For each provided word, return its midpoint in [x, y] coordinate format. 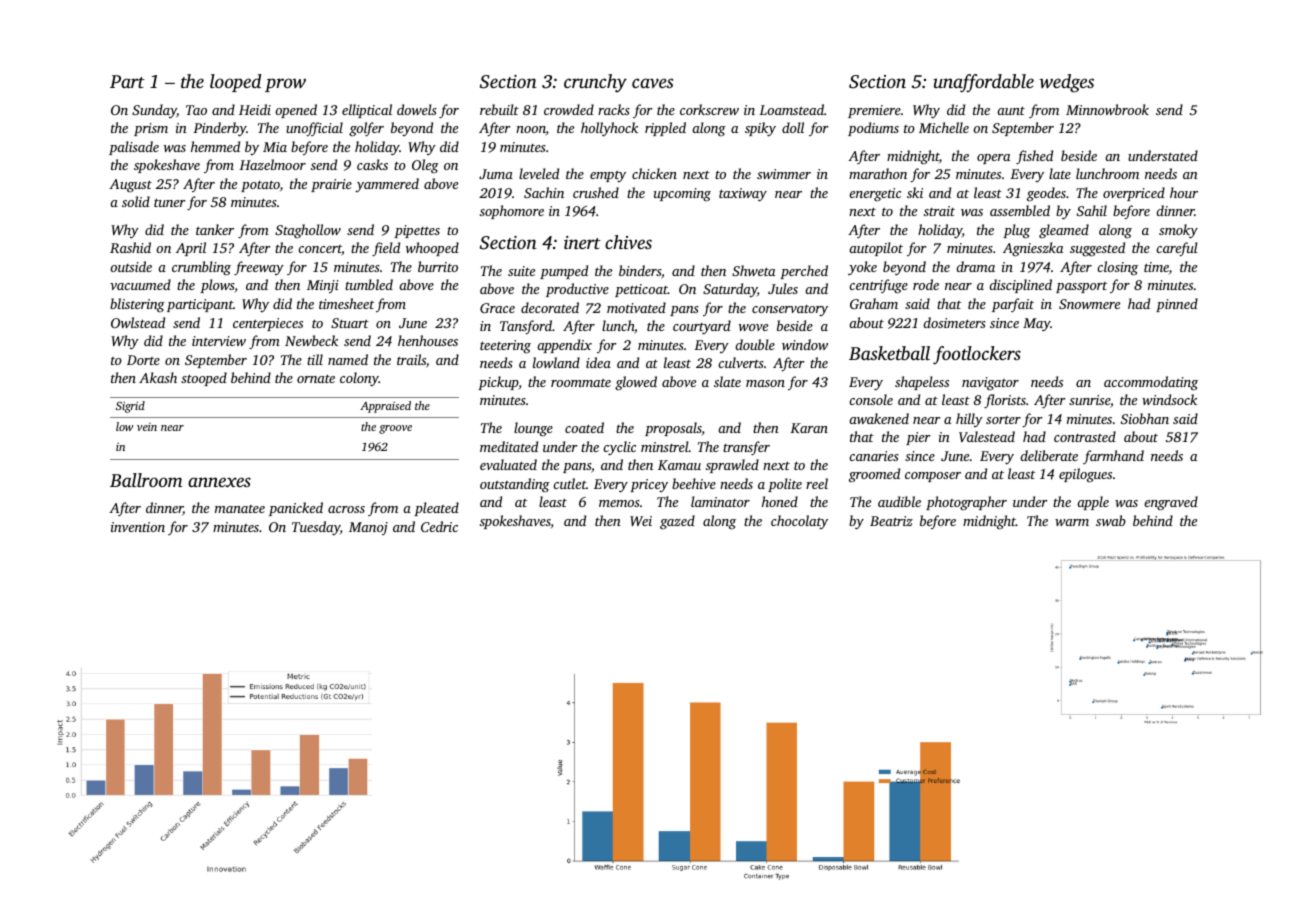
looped [235, 83]
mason [765, 383]
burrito [438, 266]
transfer [746, 448]
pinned [1177, 305]
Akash [158, 377]
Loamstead [791, 109]
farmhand [1113, 457]
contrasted [1085, 436]
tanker [215, 229]
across [346, 509]
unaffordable [983, 83]
